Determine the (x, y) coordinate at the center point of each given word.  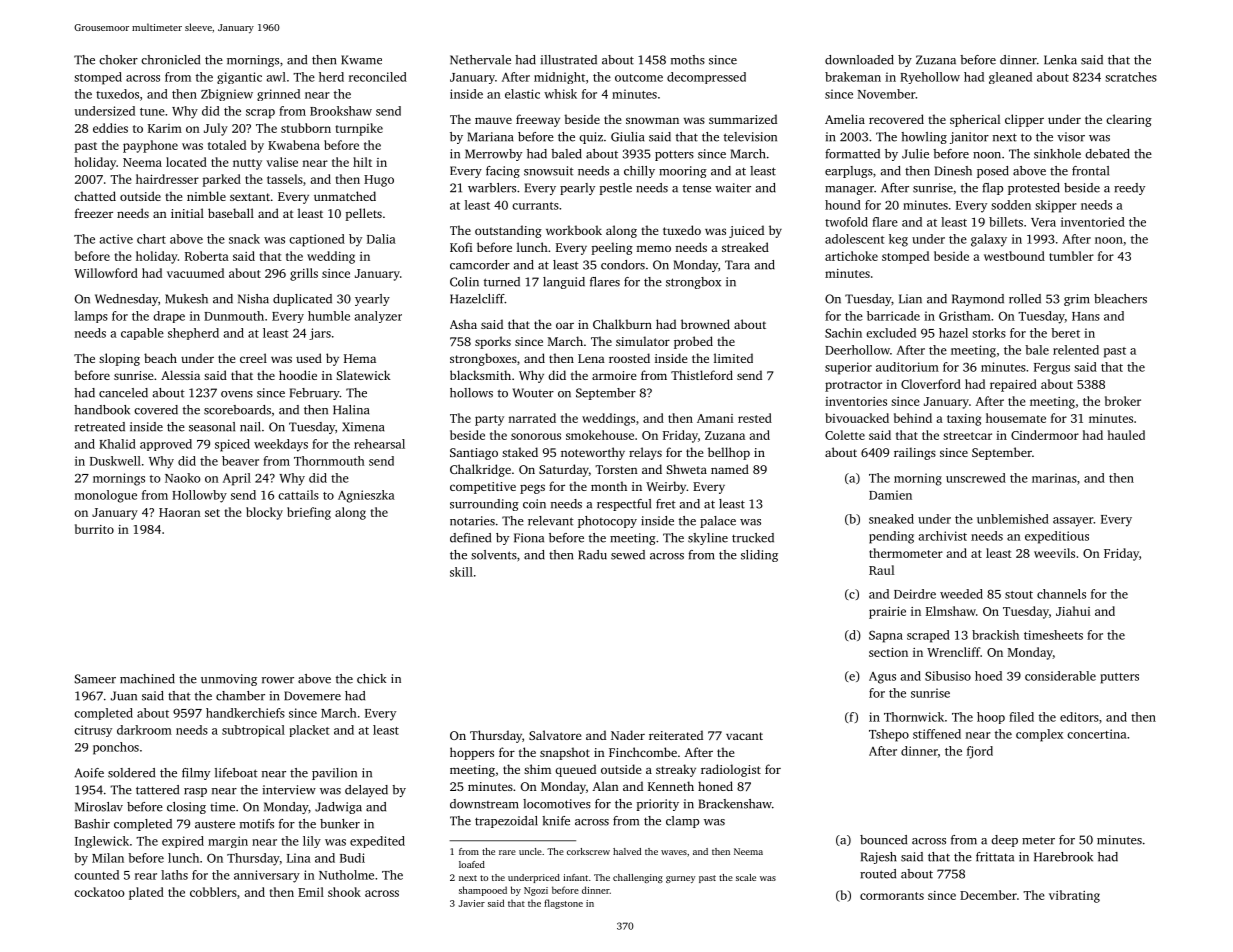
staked (520, 452)
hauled (1126, 435)
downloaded (859, 60)
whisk (560, 94)
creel (253, 358)
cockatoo (99, 892)
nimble (206, 196)
